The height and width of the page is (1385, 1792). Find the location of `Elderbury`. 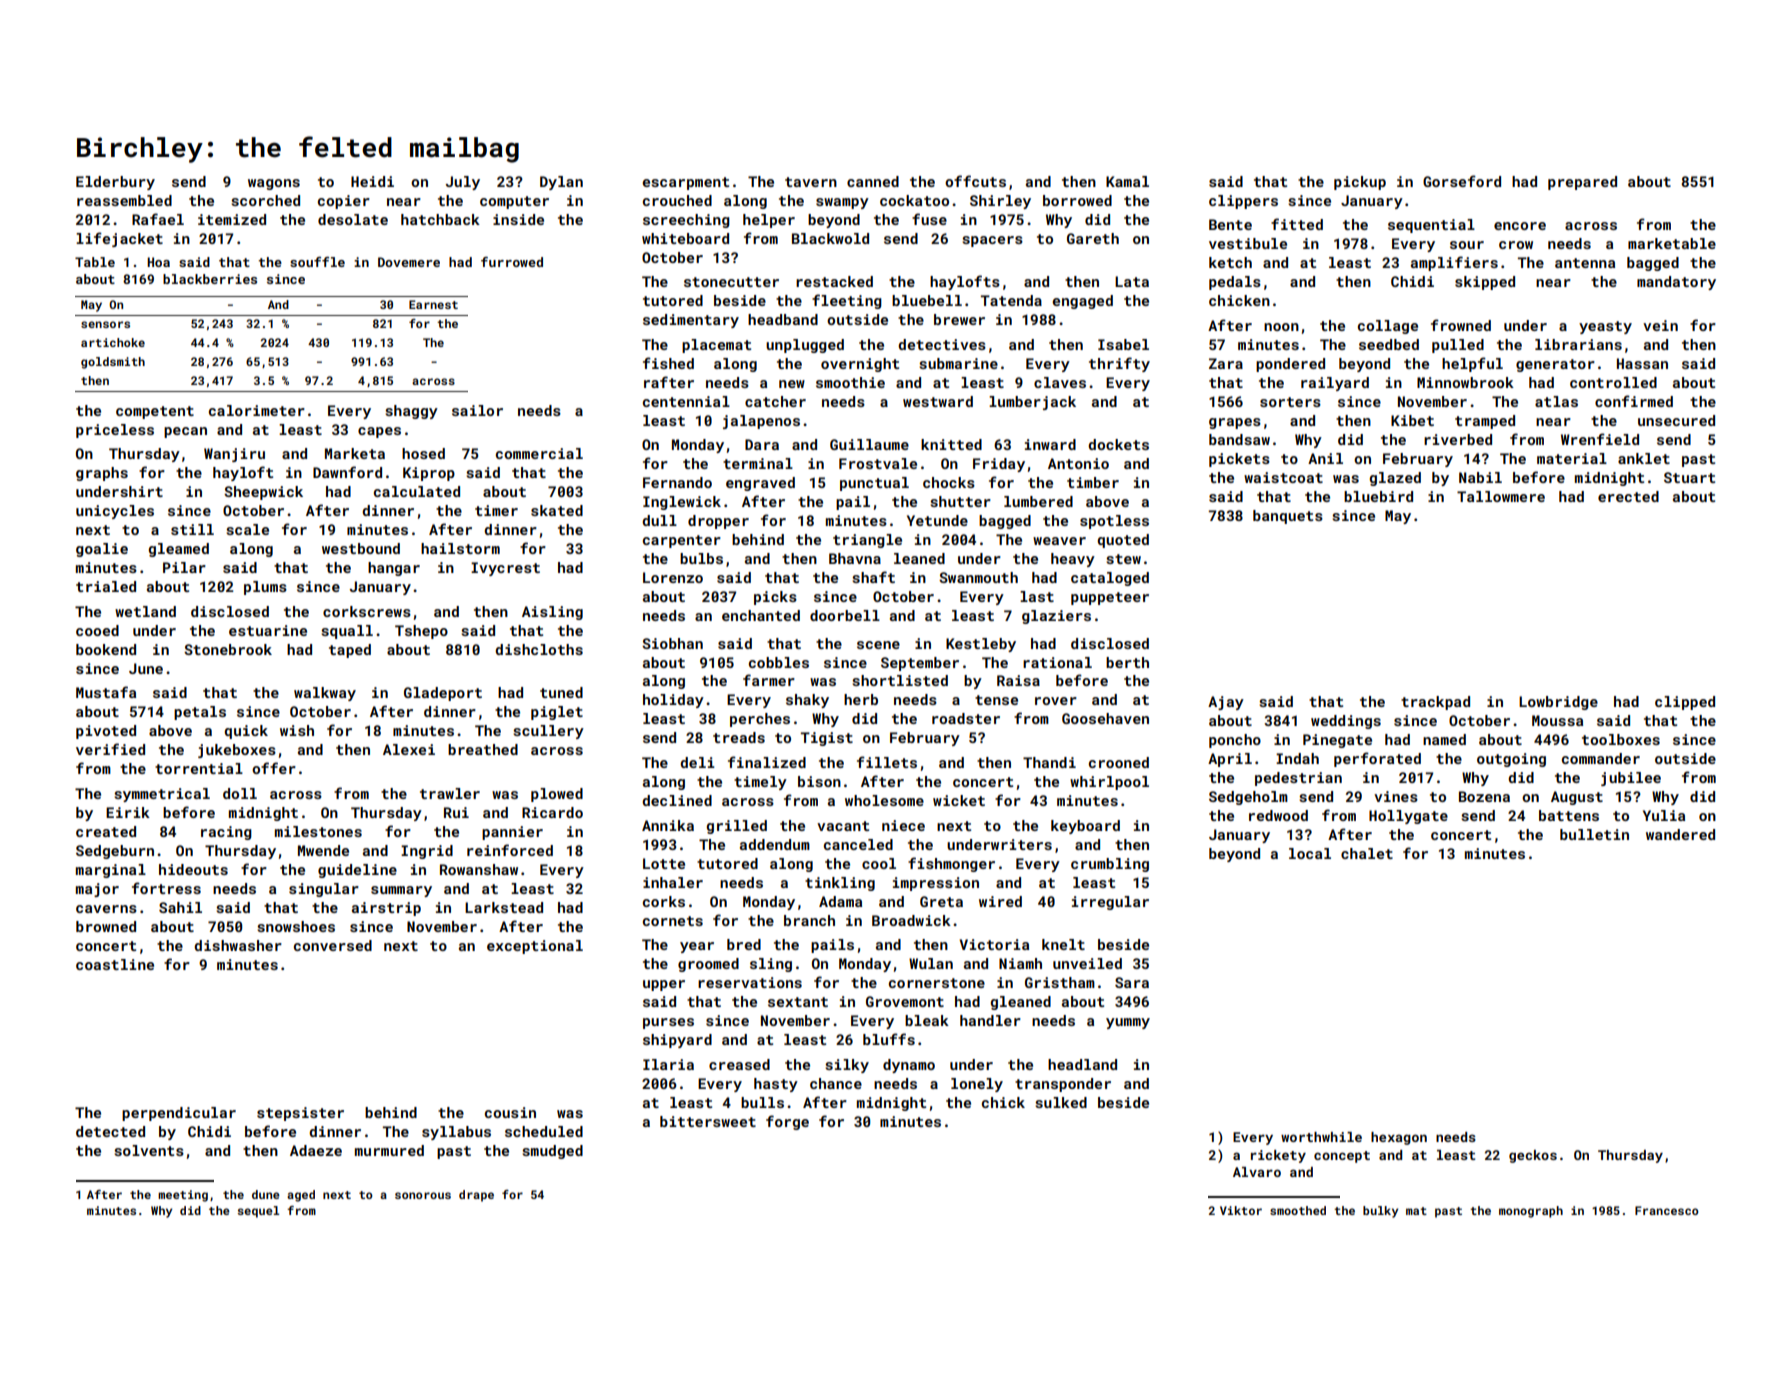

Elderbury is located at coordinates (115, 183).
